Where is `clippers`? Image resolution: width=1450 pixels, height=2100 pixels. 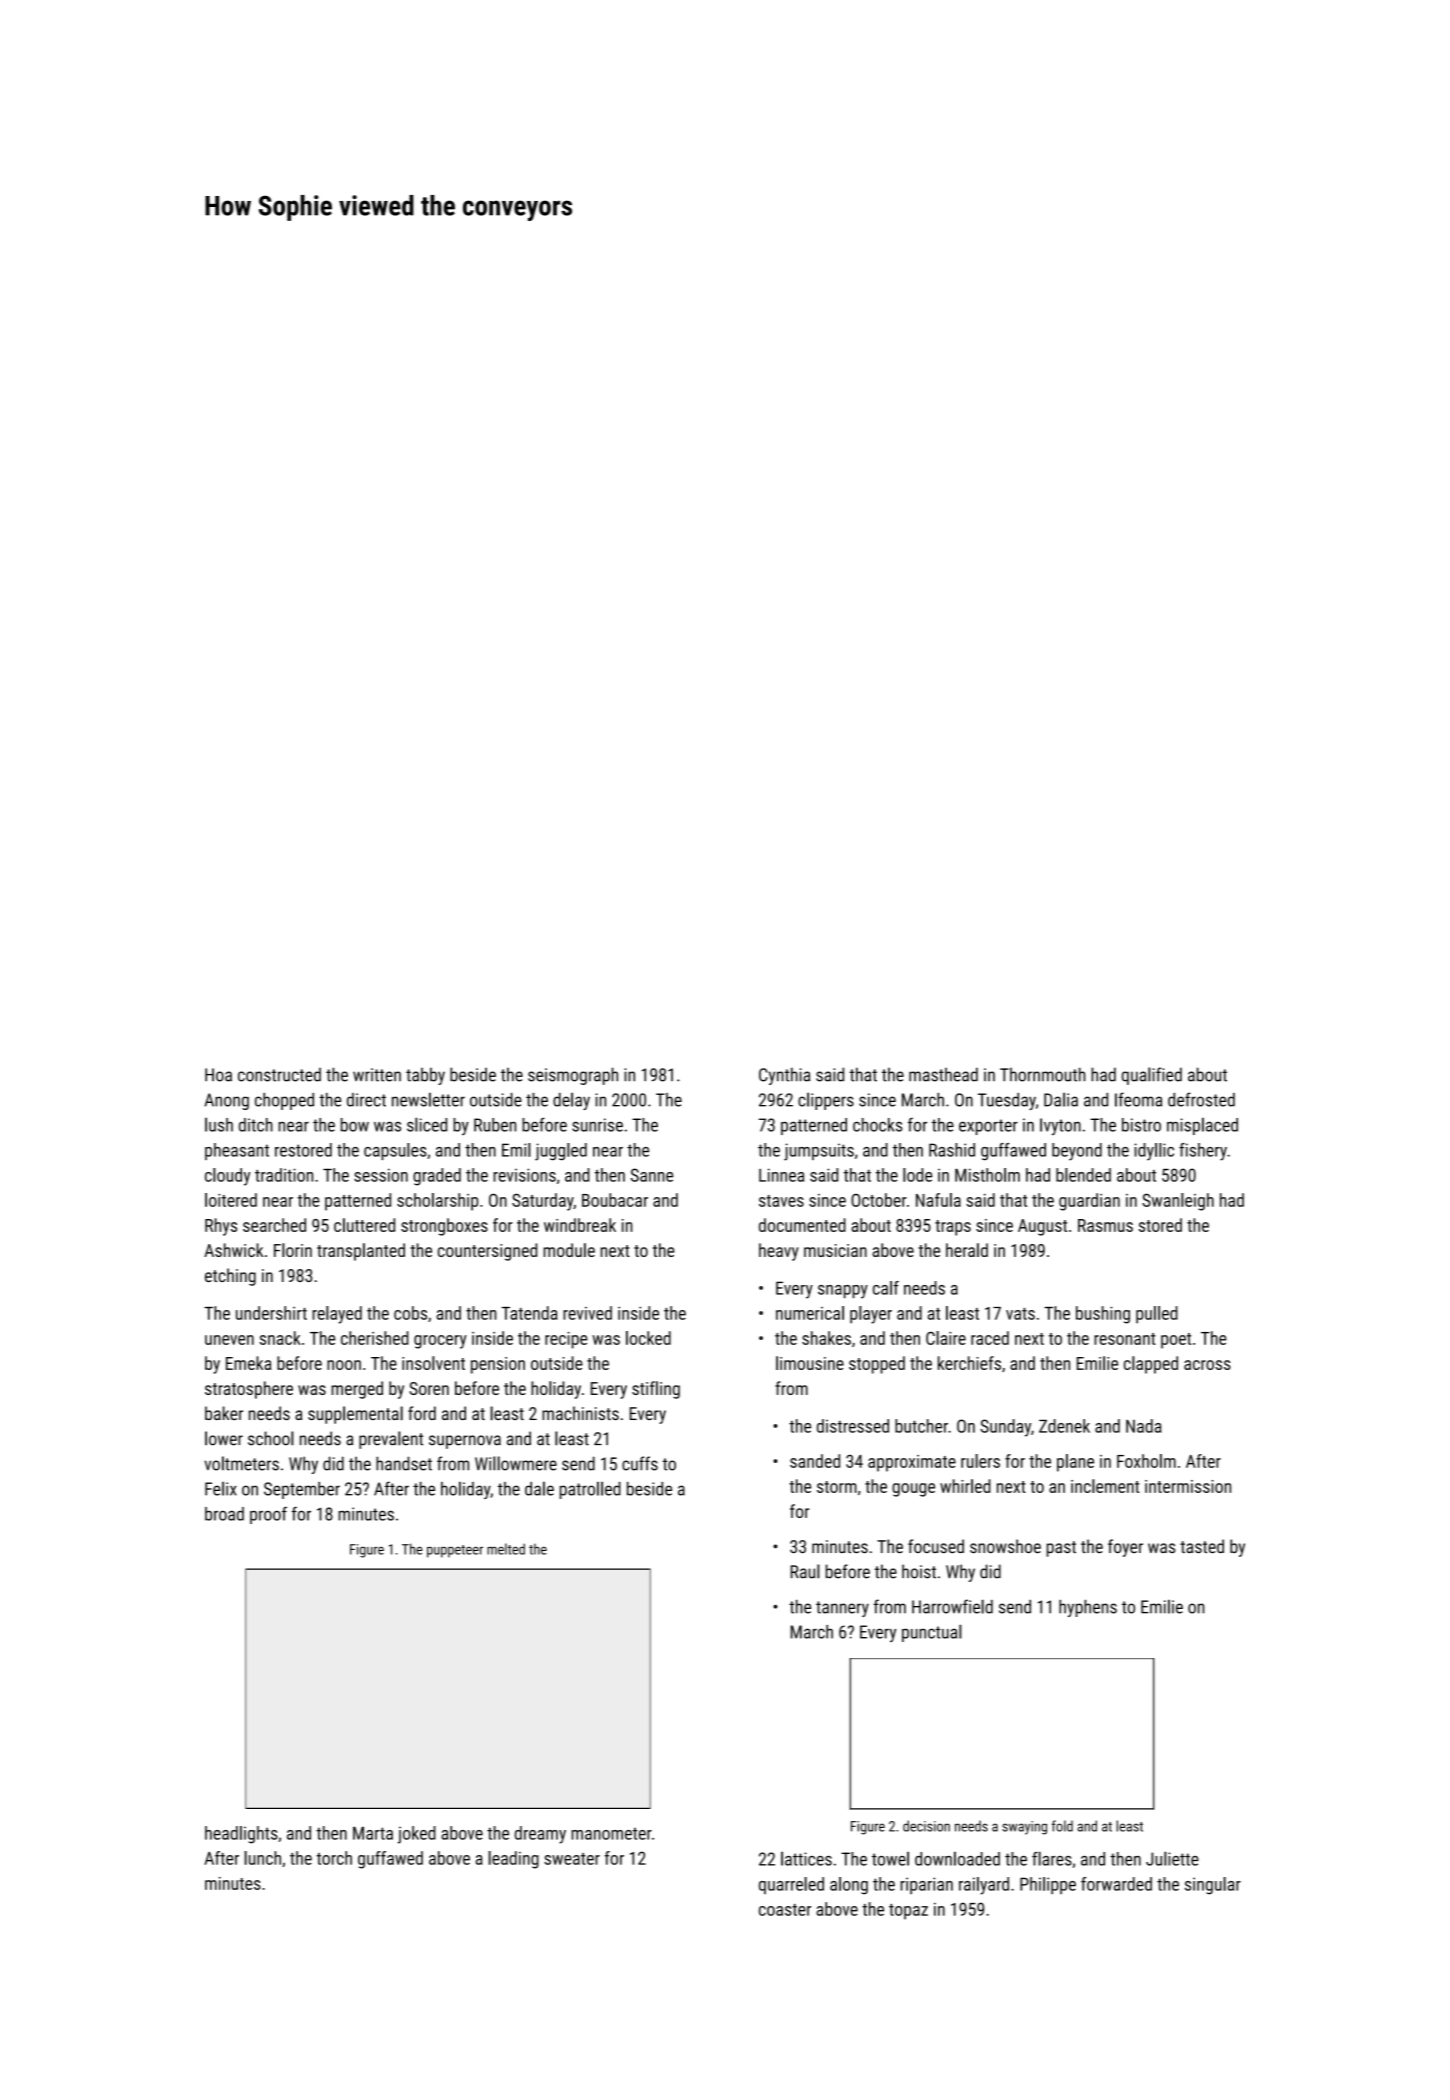 clippers is located at coordinates (826, 1101).
